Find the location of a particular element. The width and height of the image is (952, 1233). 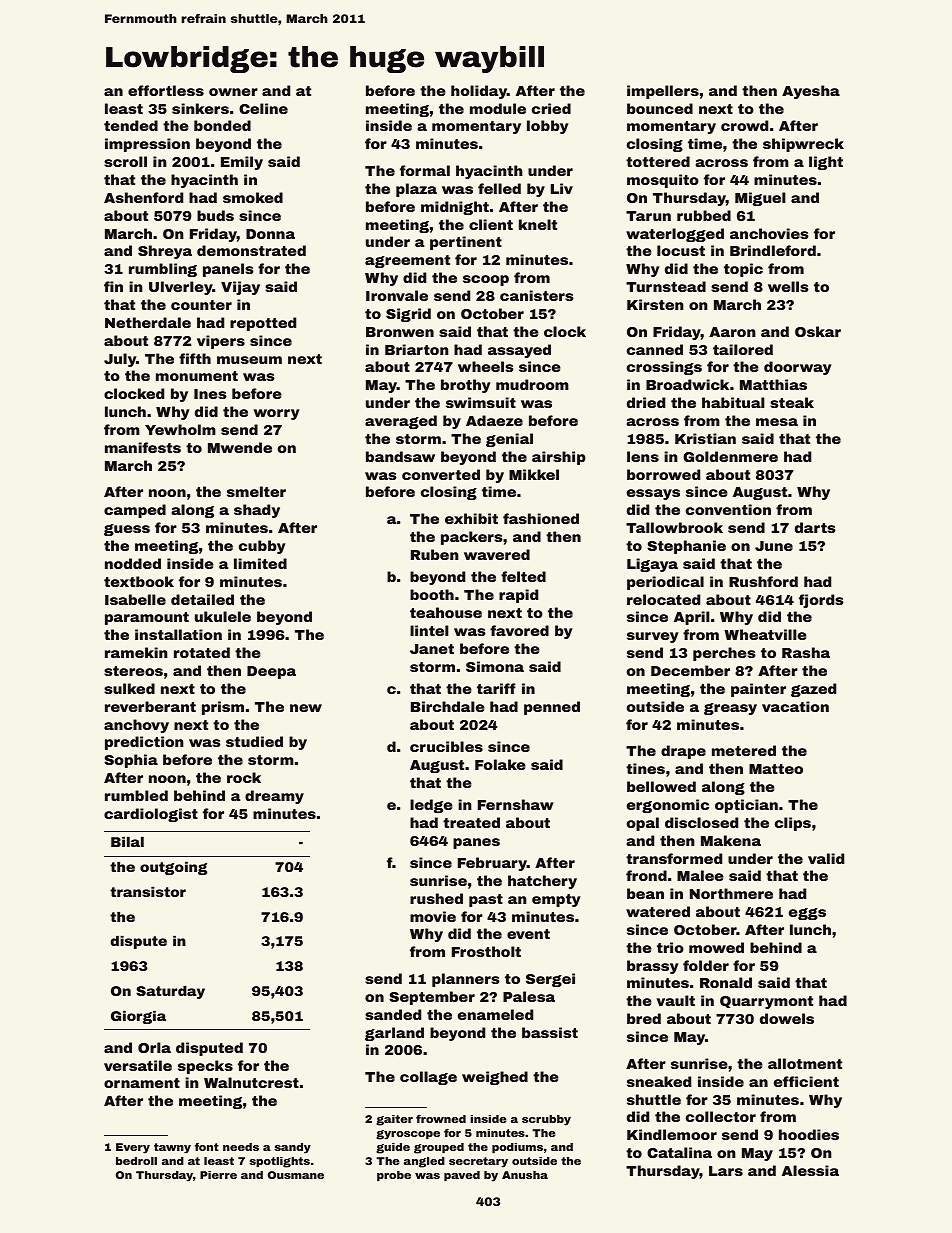

holiday is located at coordinates (479, 92).
